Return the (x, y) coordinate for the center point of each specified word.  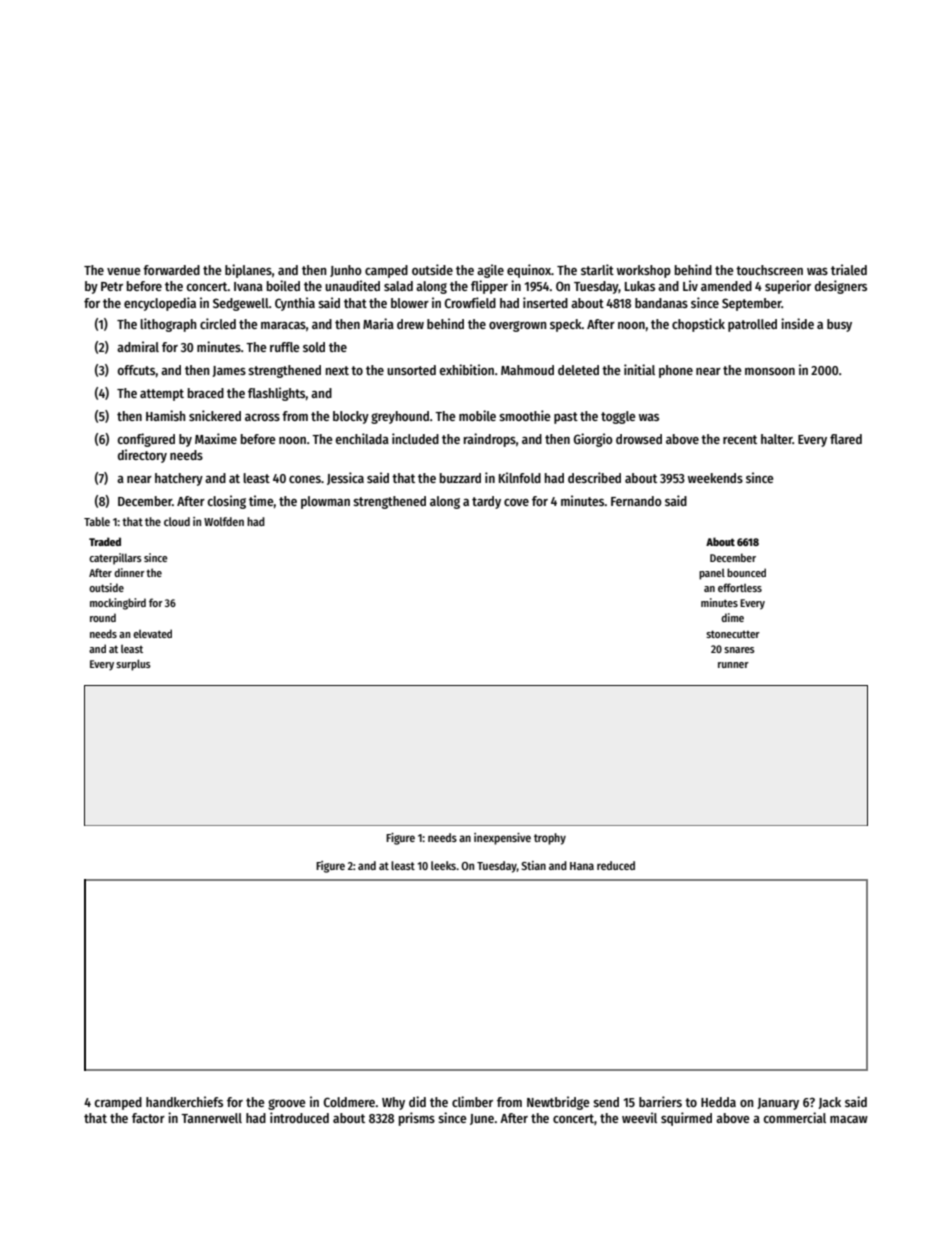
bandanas (661, 303)
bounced (746, 572)
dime (732, 617)
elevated (152, 633)
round (103, 617)
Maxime (216, 438)
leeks (443, 865)
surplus (133, 665)
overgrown (517, 326)
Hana (582, 866)
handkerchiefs (184, 1101)
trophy (550, 839)
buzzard (460, 478)
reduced (616, 865)
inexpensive (502, 839)
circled (218, 323)
